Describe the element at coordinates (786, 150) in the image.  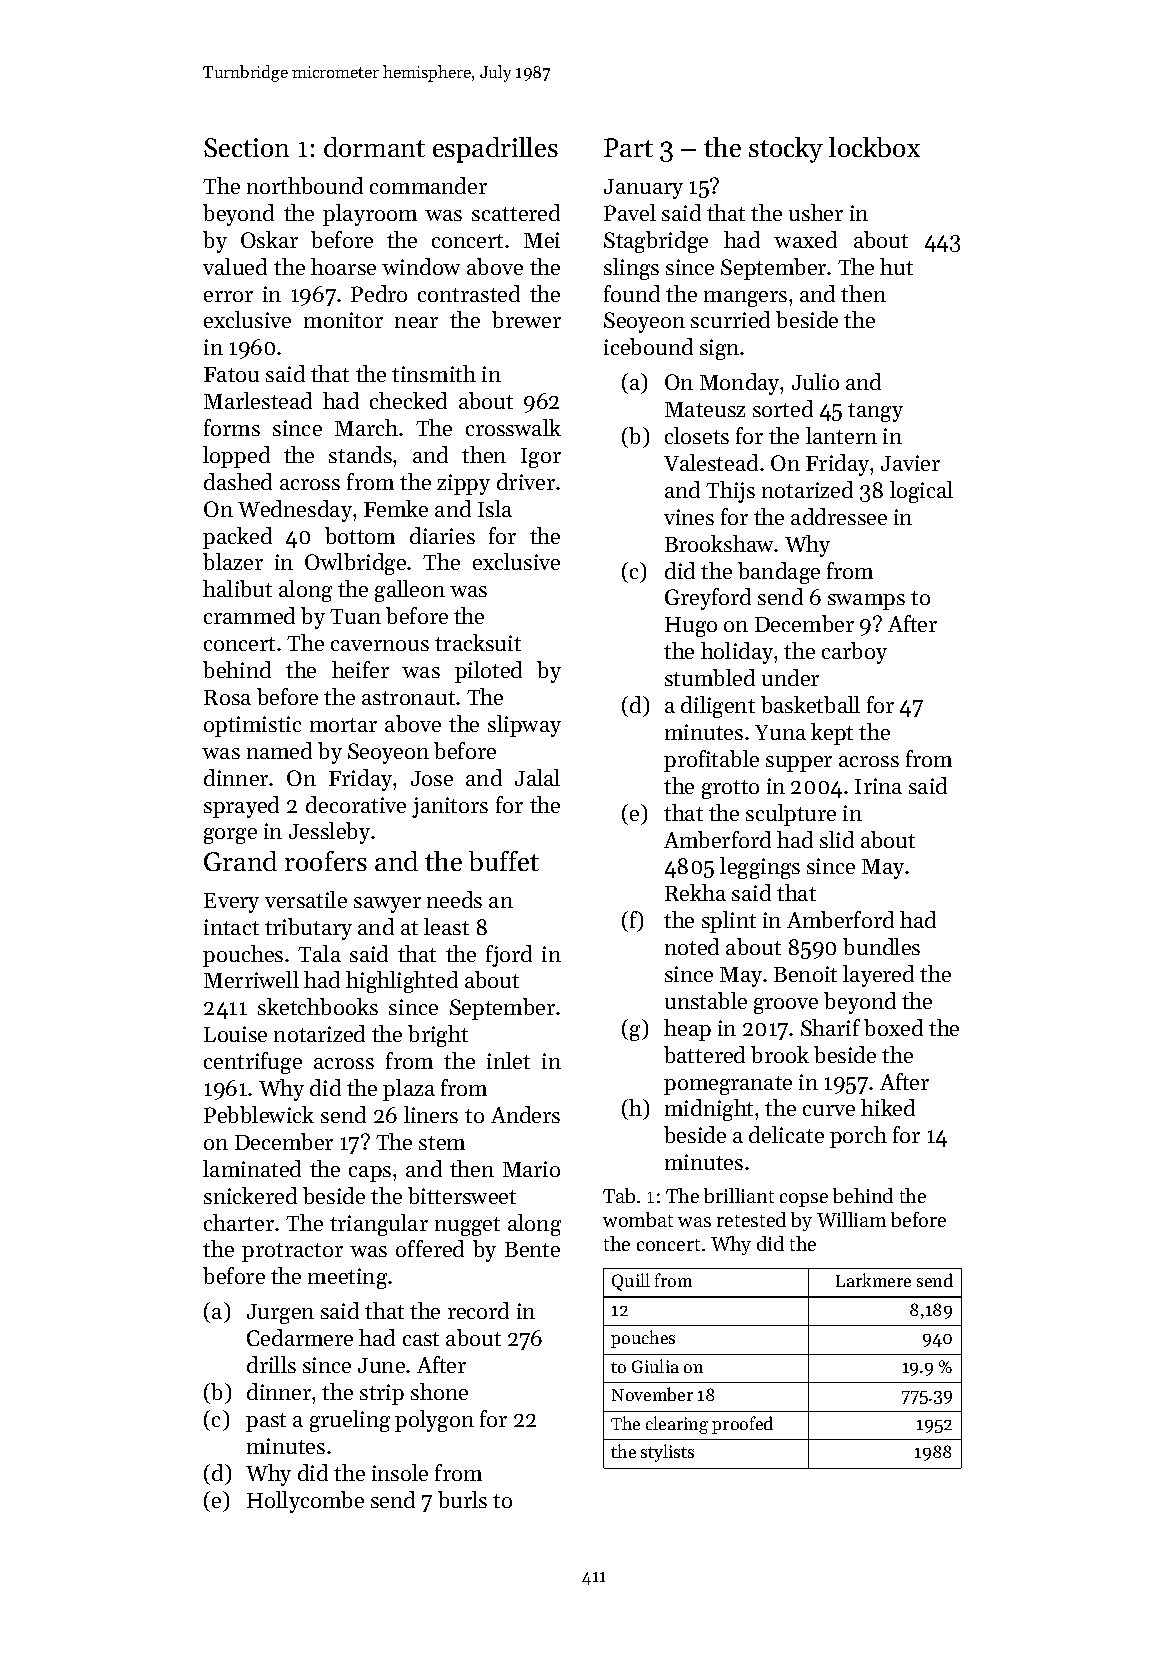
I see `stocky` at that location.
